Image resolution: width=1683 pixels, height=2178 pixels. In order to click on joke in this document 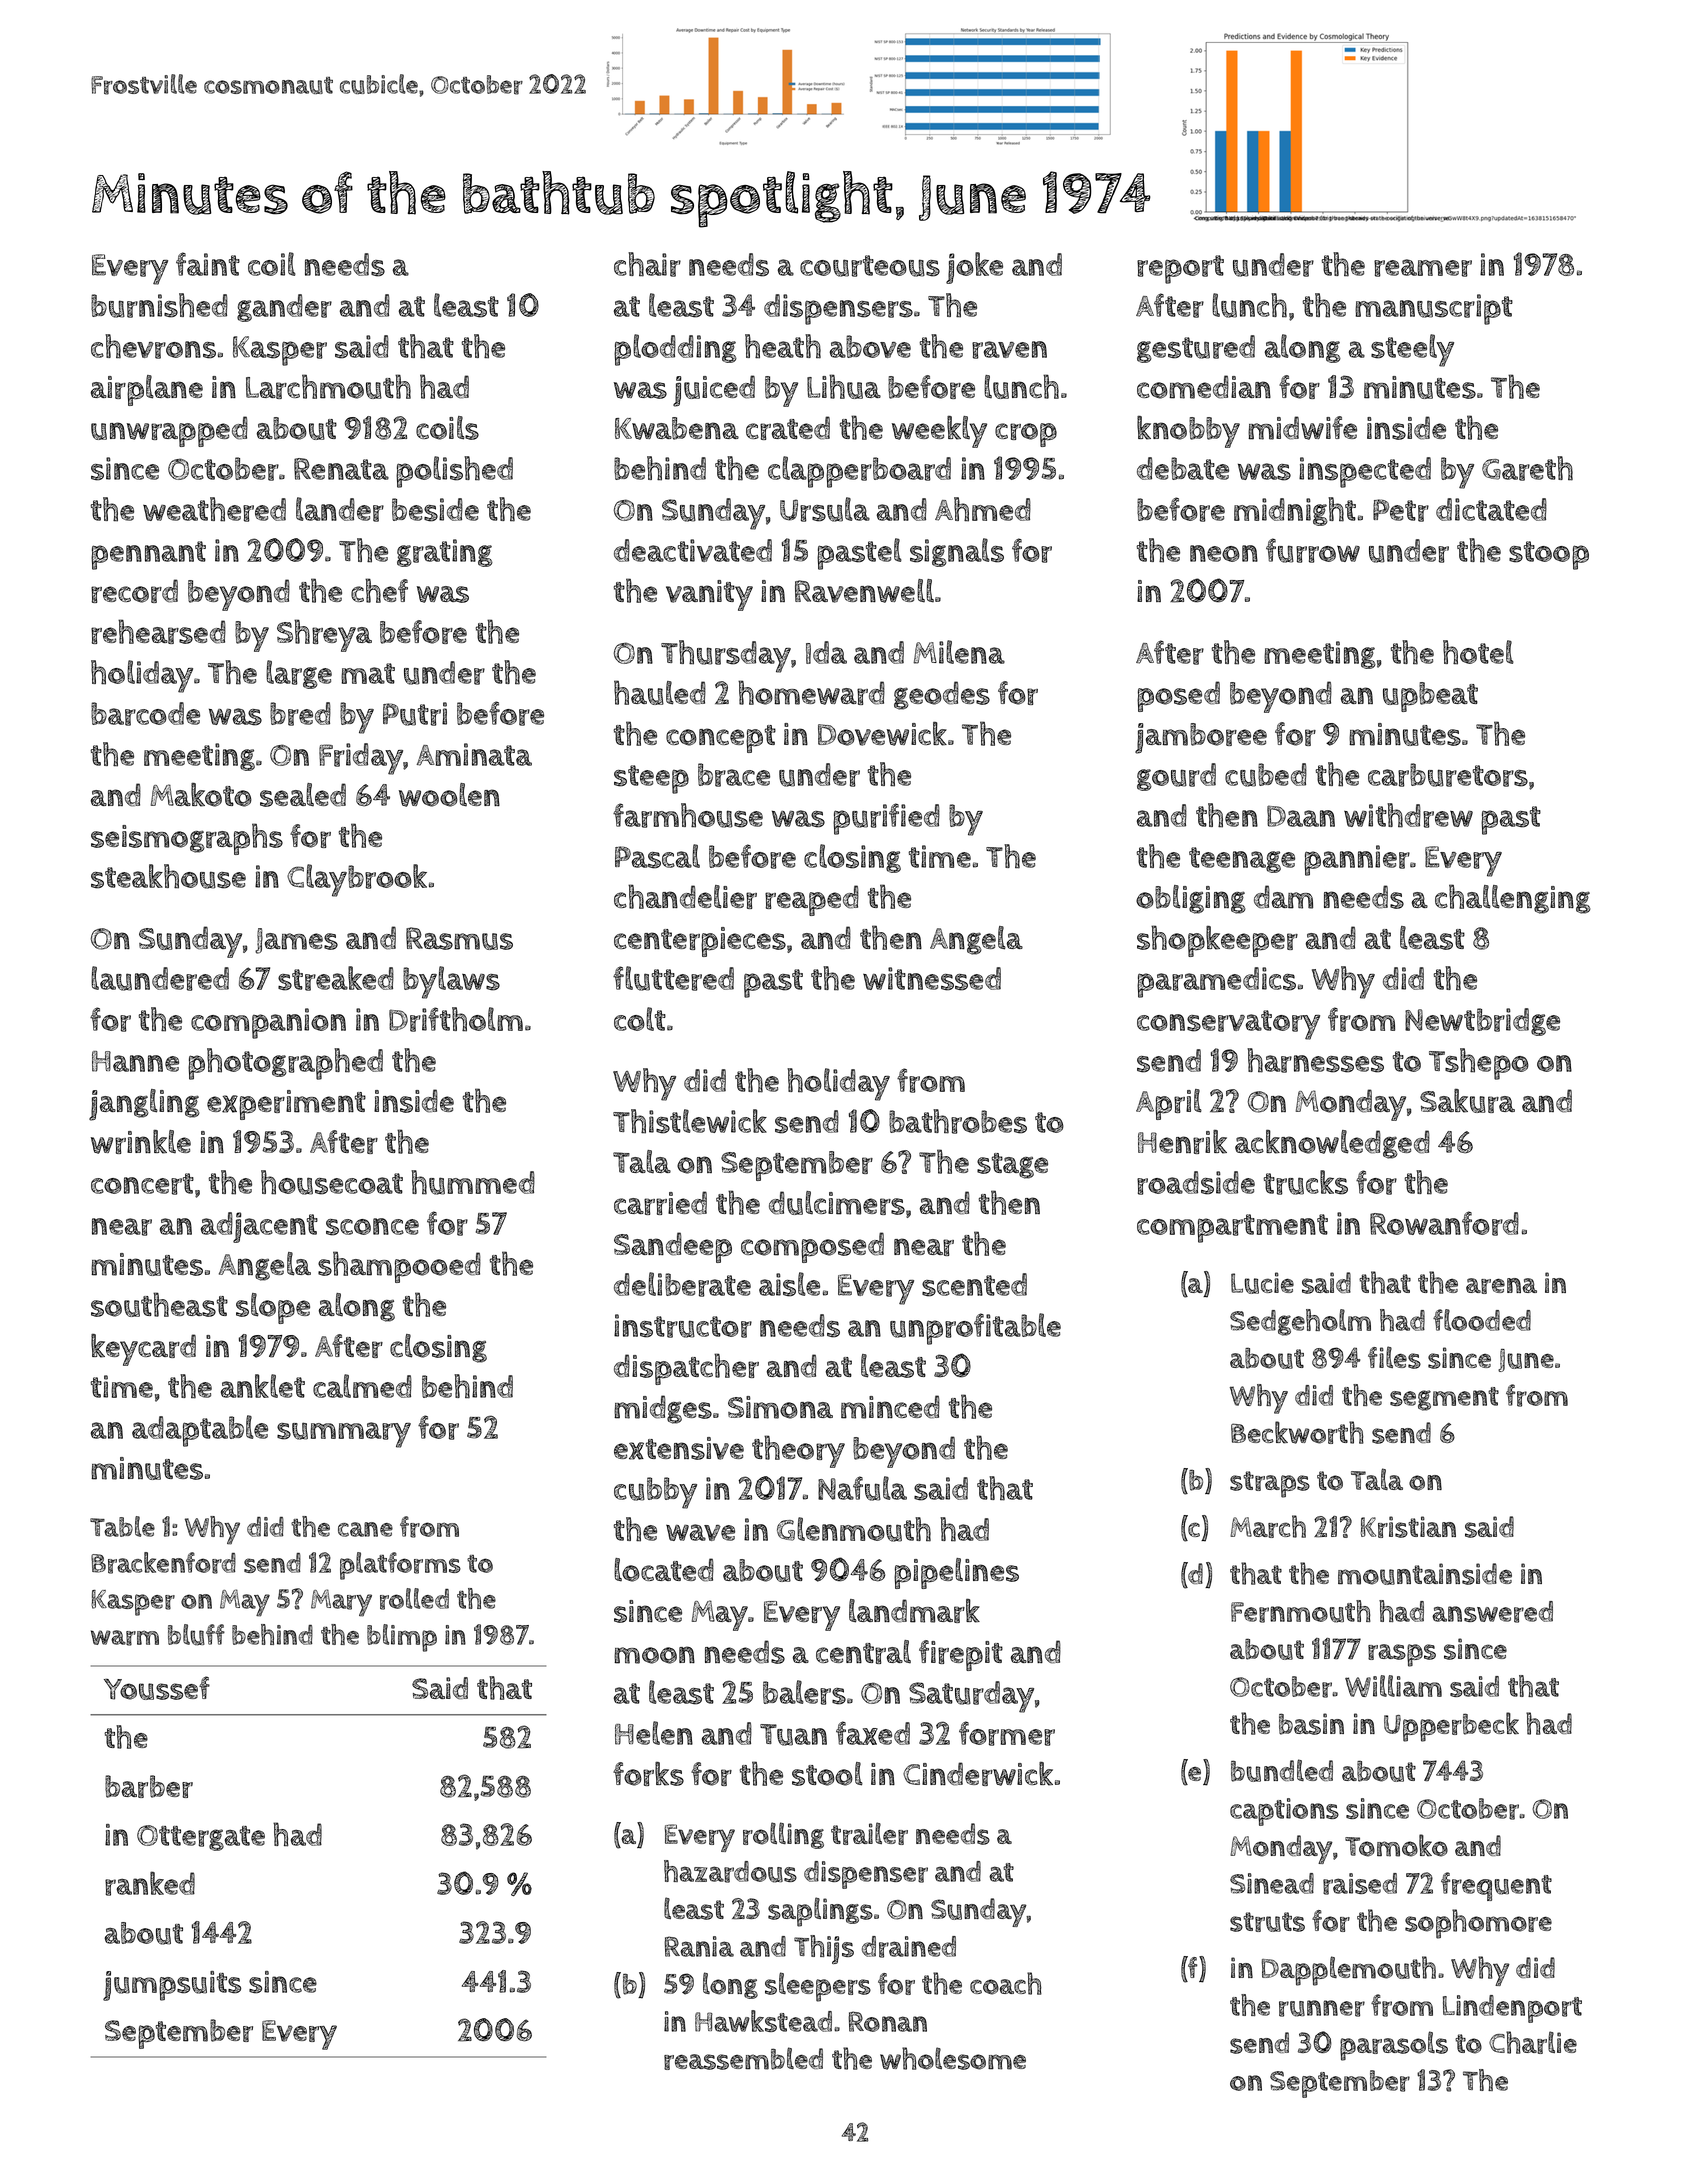, I will do `click(974, 268)`.
